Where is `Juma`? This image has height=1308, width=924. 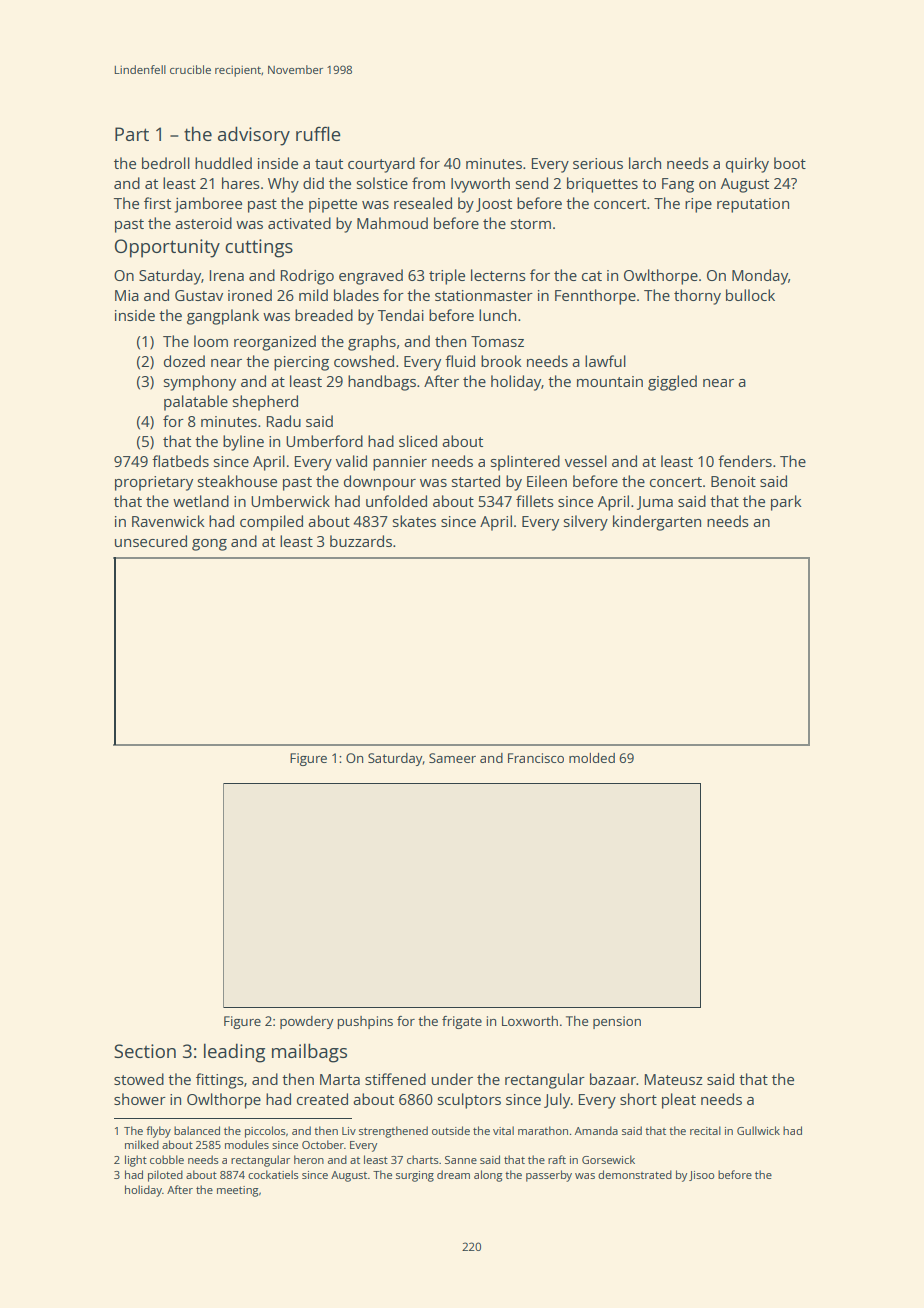 Juma is located at coordinates (655, 503).
